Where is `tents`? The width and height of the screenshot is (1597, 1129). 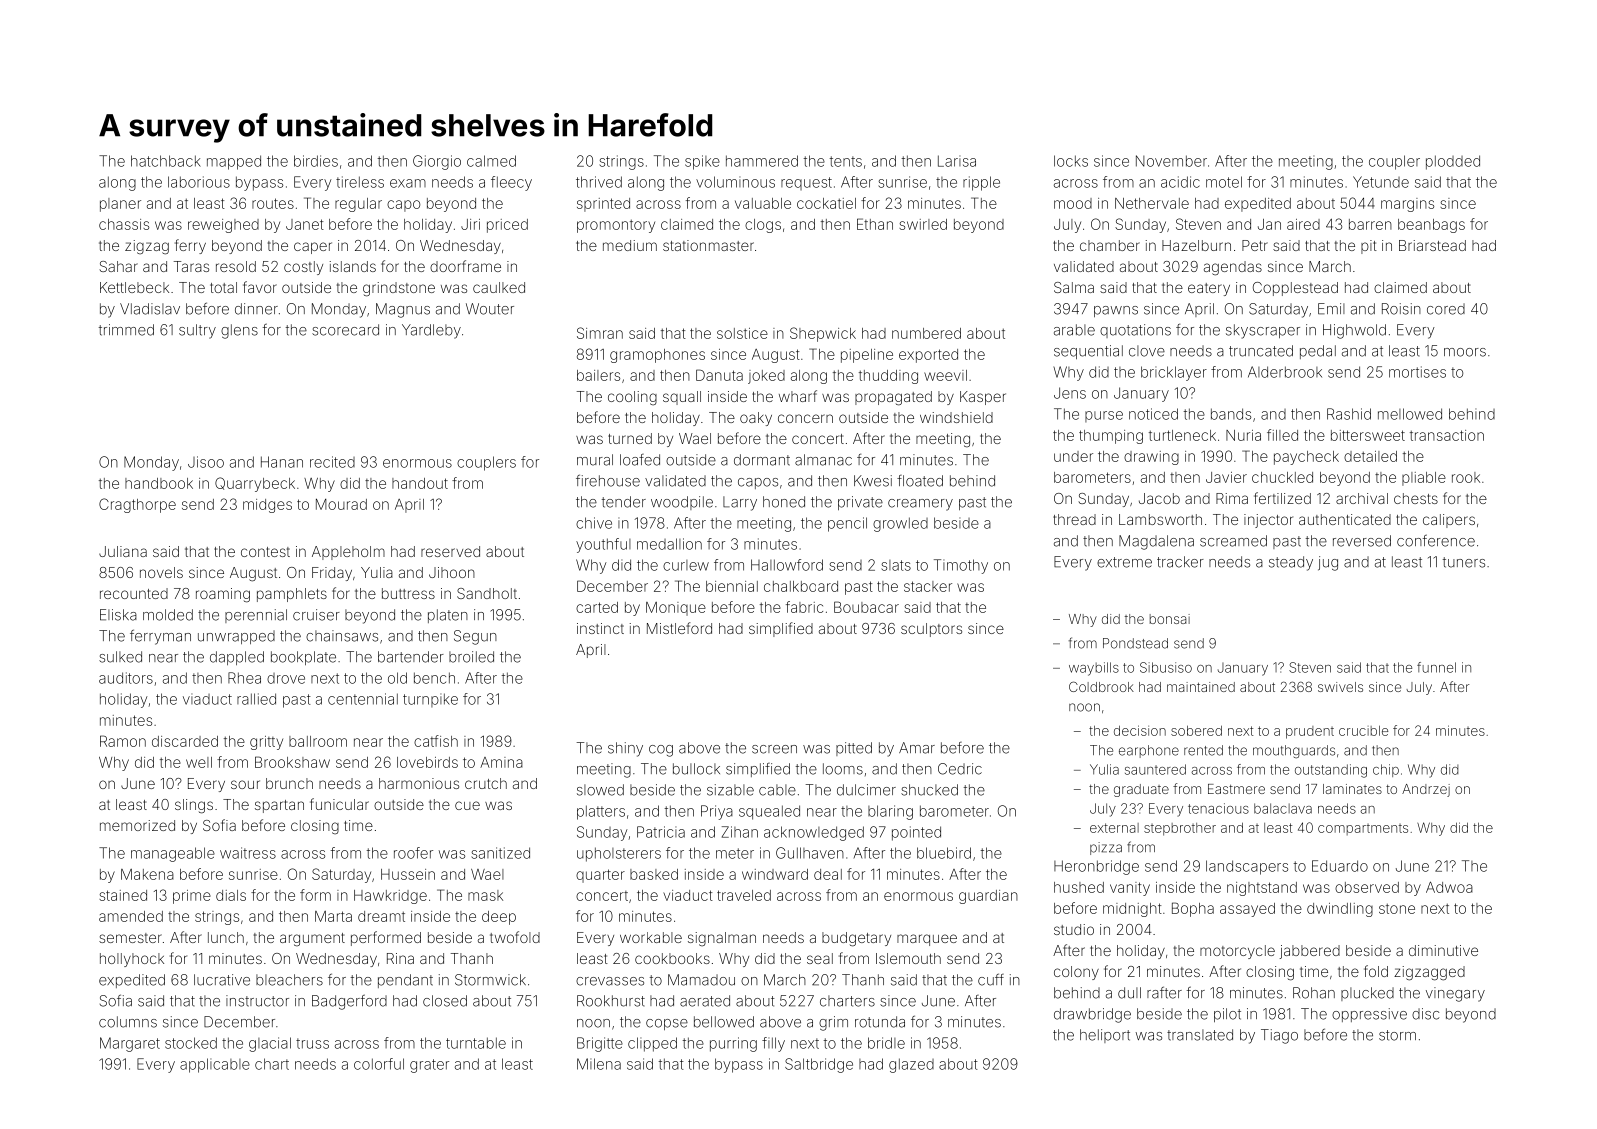
tents is located at coordinates (846, 161).
